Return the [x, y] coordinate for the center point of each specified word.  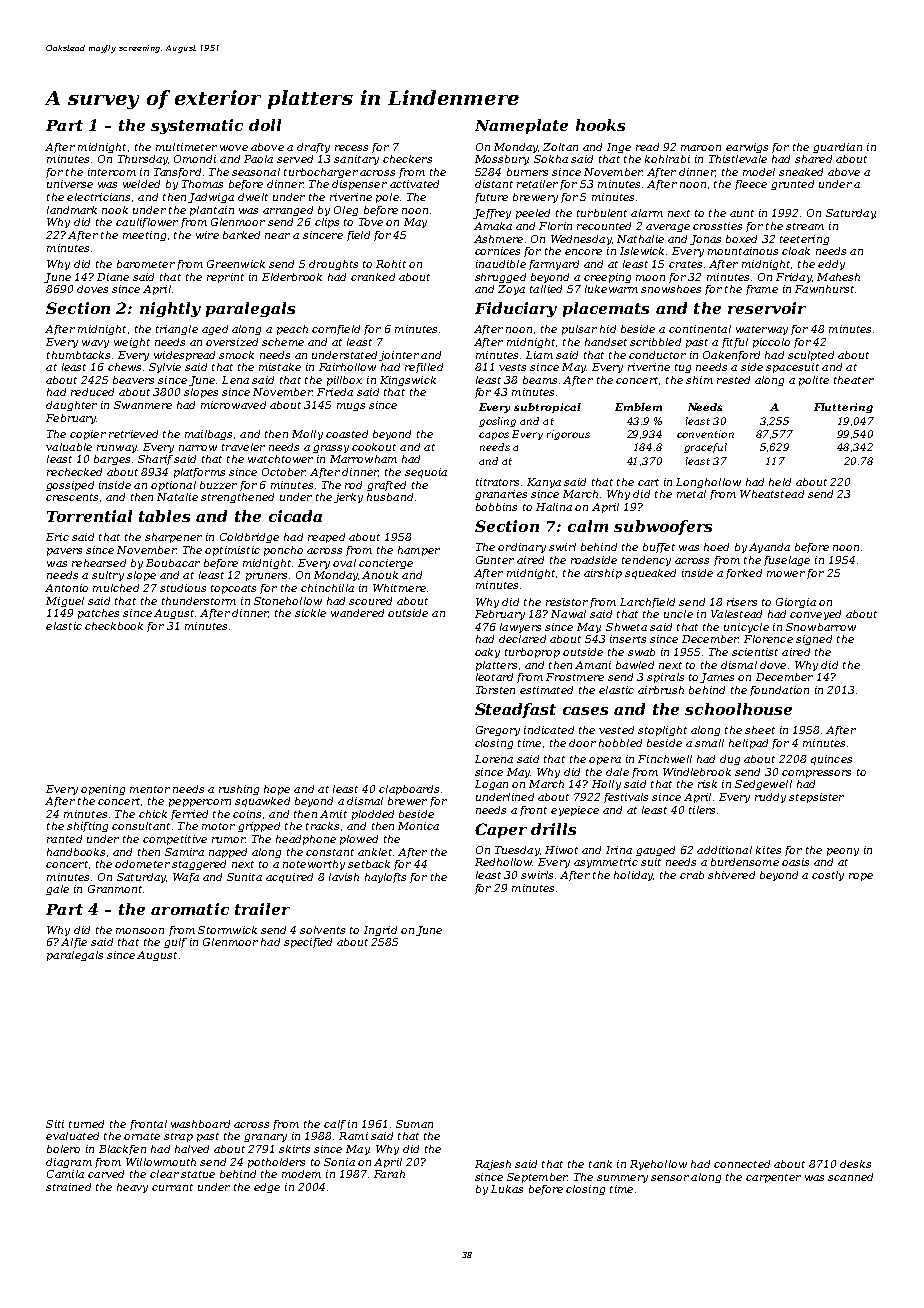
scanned [850, 1177]
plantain [212, 211]
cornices [497, 251]
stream [805, 226]
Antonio [66, 588]
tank [600, 1164]
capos [494, 436]
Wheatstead [772, 494]
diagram [69, 1163]
